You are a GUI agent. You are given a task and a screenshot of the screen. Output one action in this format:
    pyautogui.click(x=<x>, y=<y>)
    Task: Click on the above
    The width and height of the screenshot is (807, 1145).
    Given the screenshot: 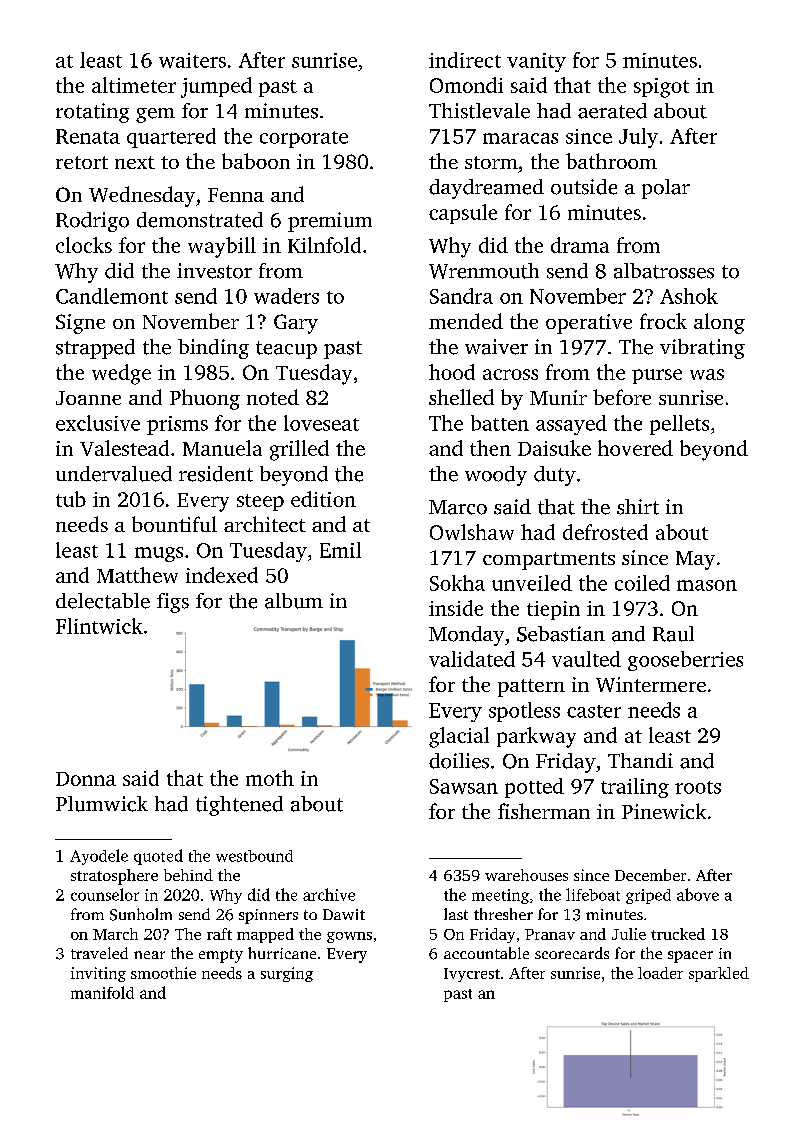 What is the action you would take?
    pyautogui.click(x=698, y=894)
